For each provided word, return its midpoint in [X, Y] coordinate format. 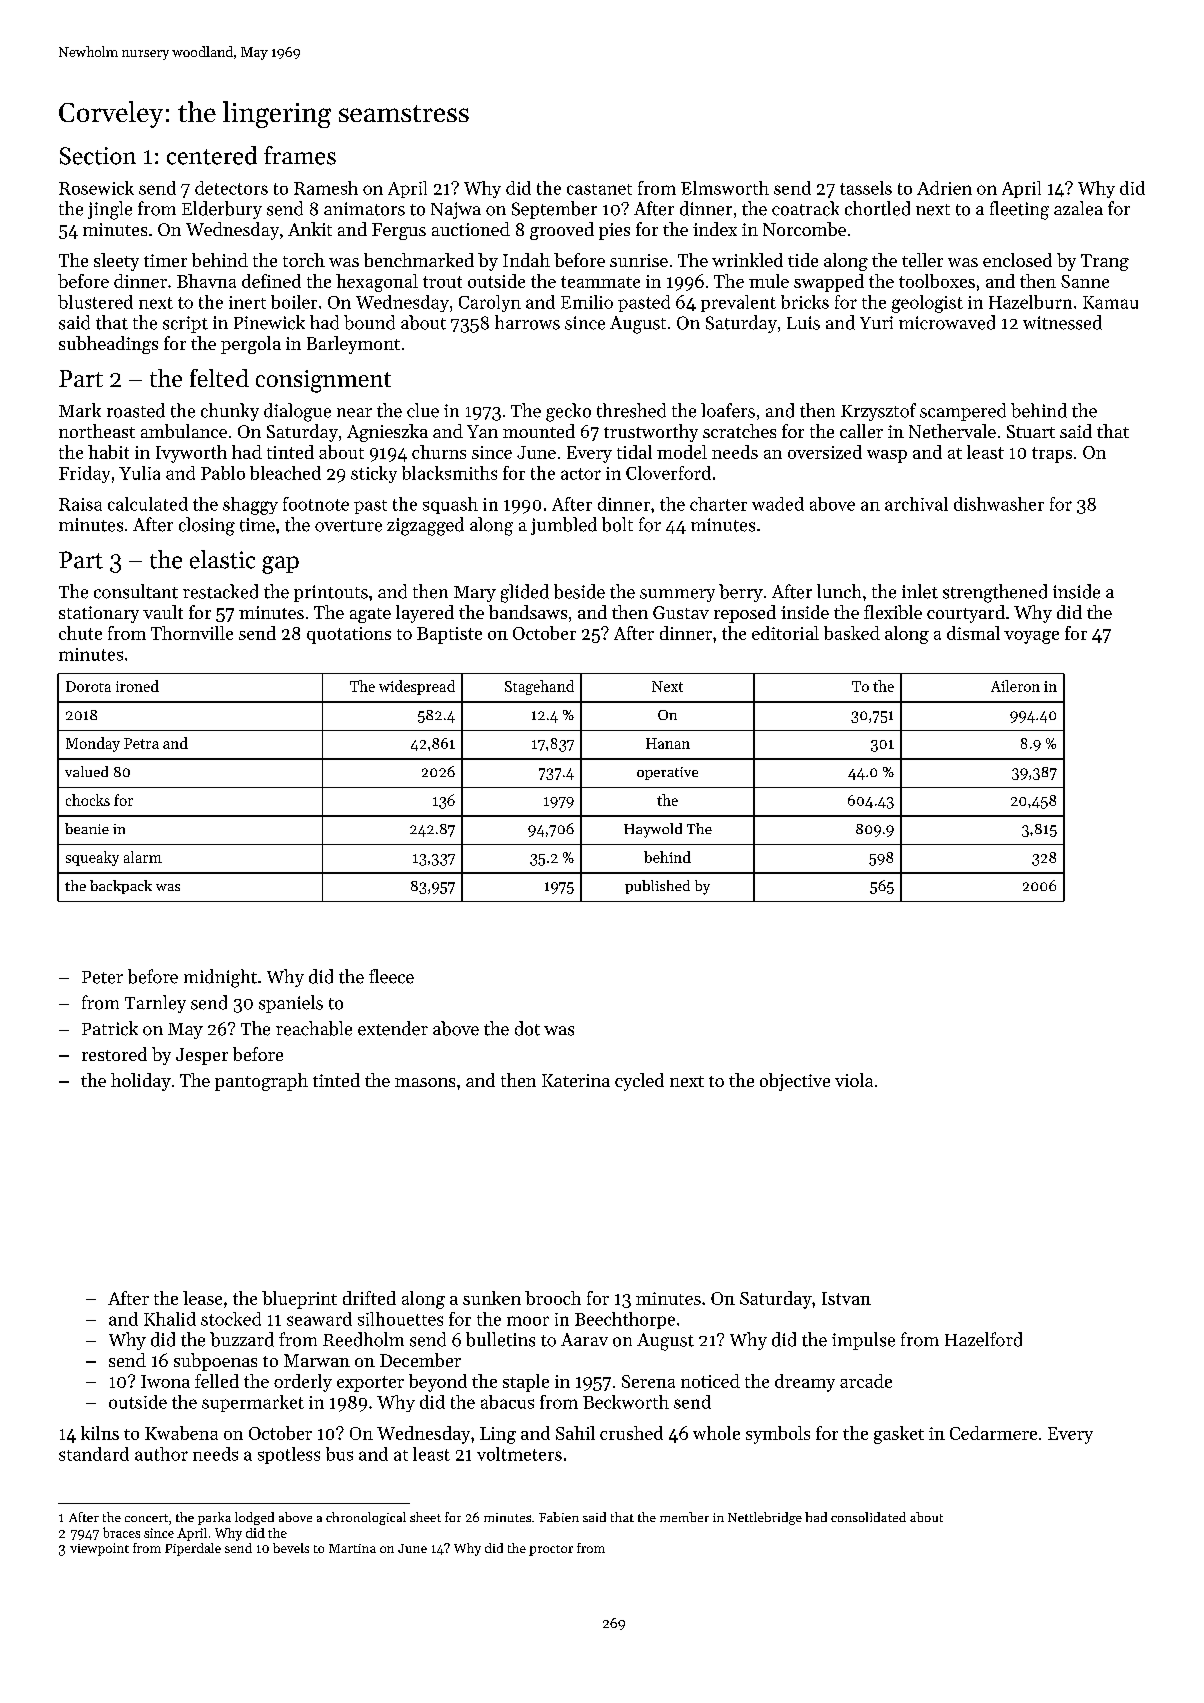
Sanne [1085, 281]
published [657, 887]
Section [98, 156]
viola [854, 1080]
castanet [599, 189]
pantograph [261, 1082]
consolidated [868, 1517]
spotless [289, 1455]
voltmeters [519, 1454]
